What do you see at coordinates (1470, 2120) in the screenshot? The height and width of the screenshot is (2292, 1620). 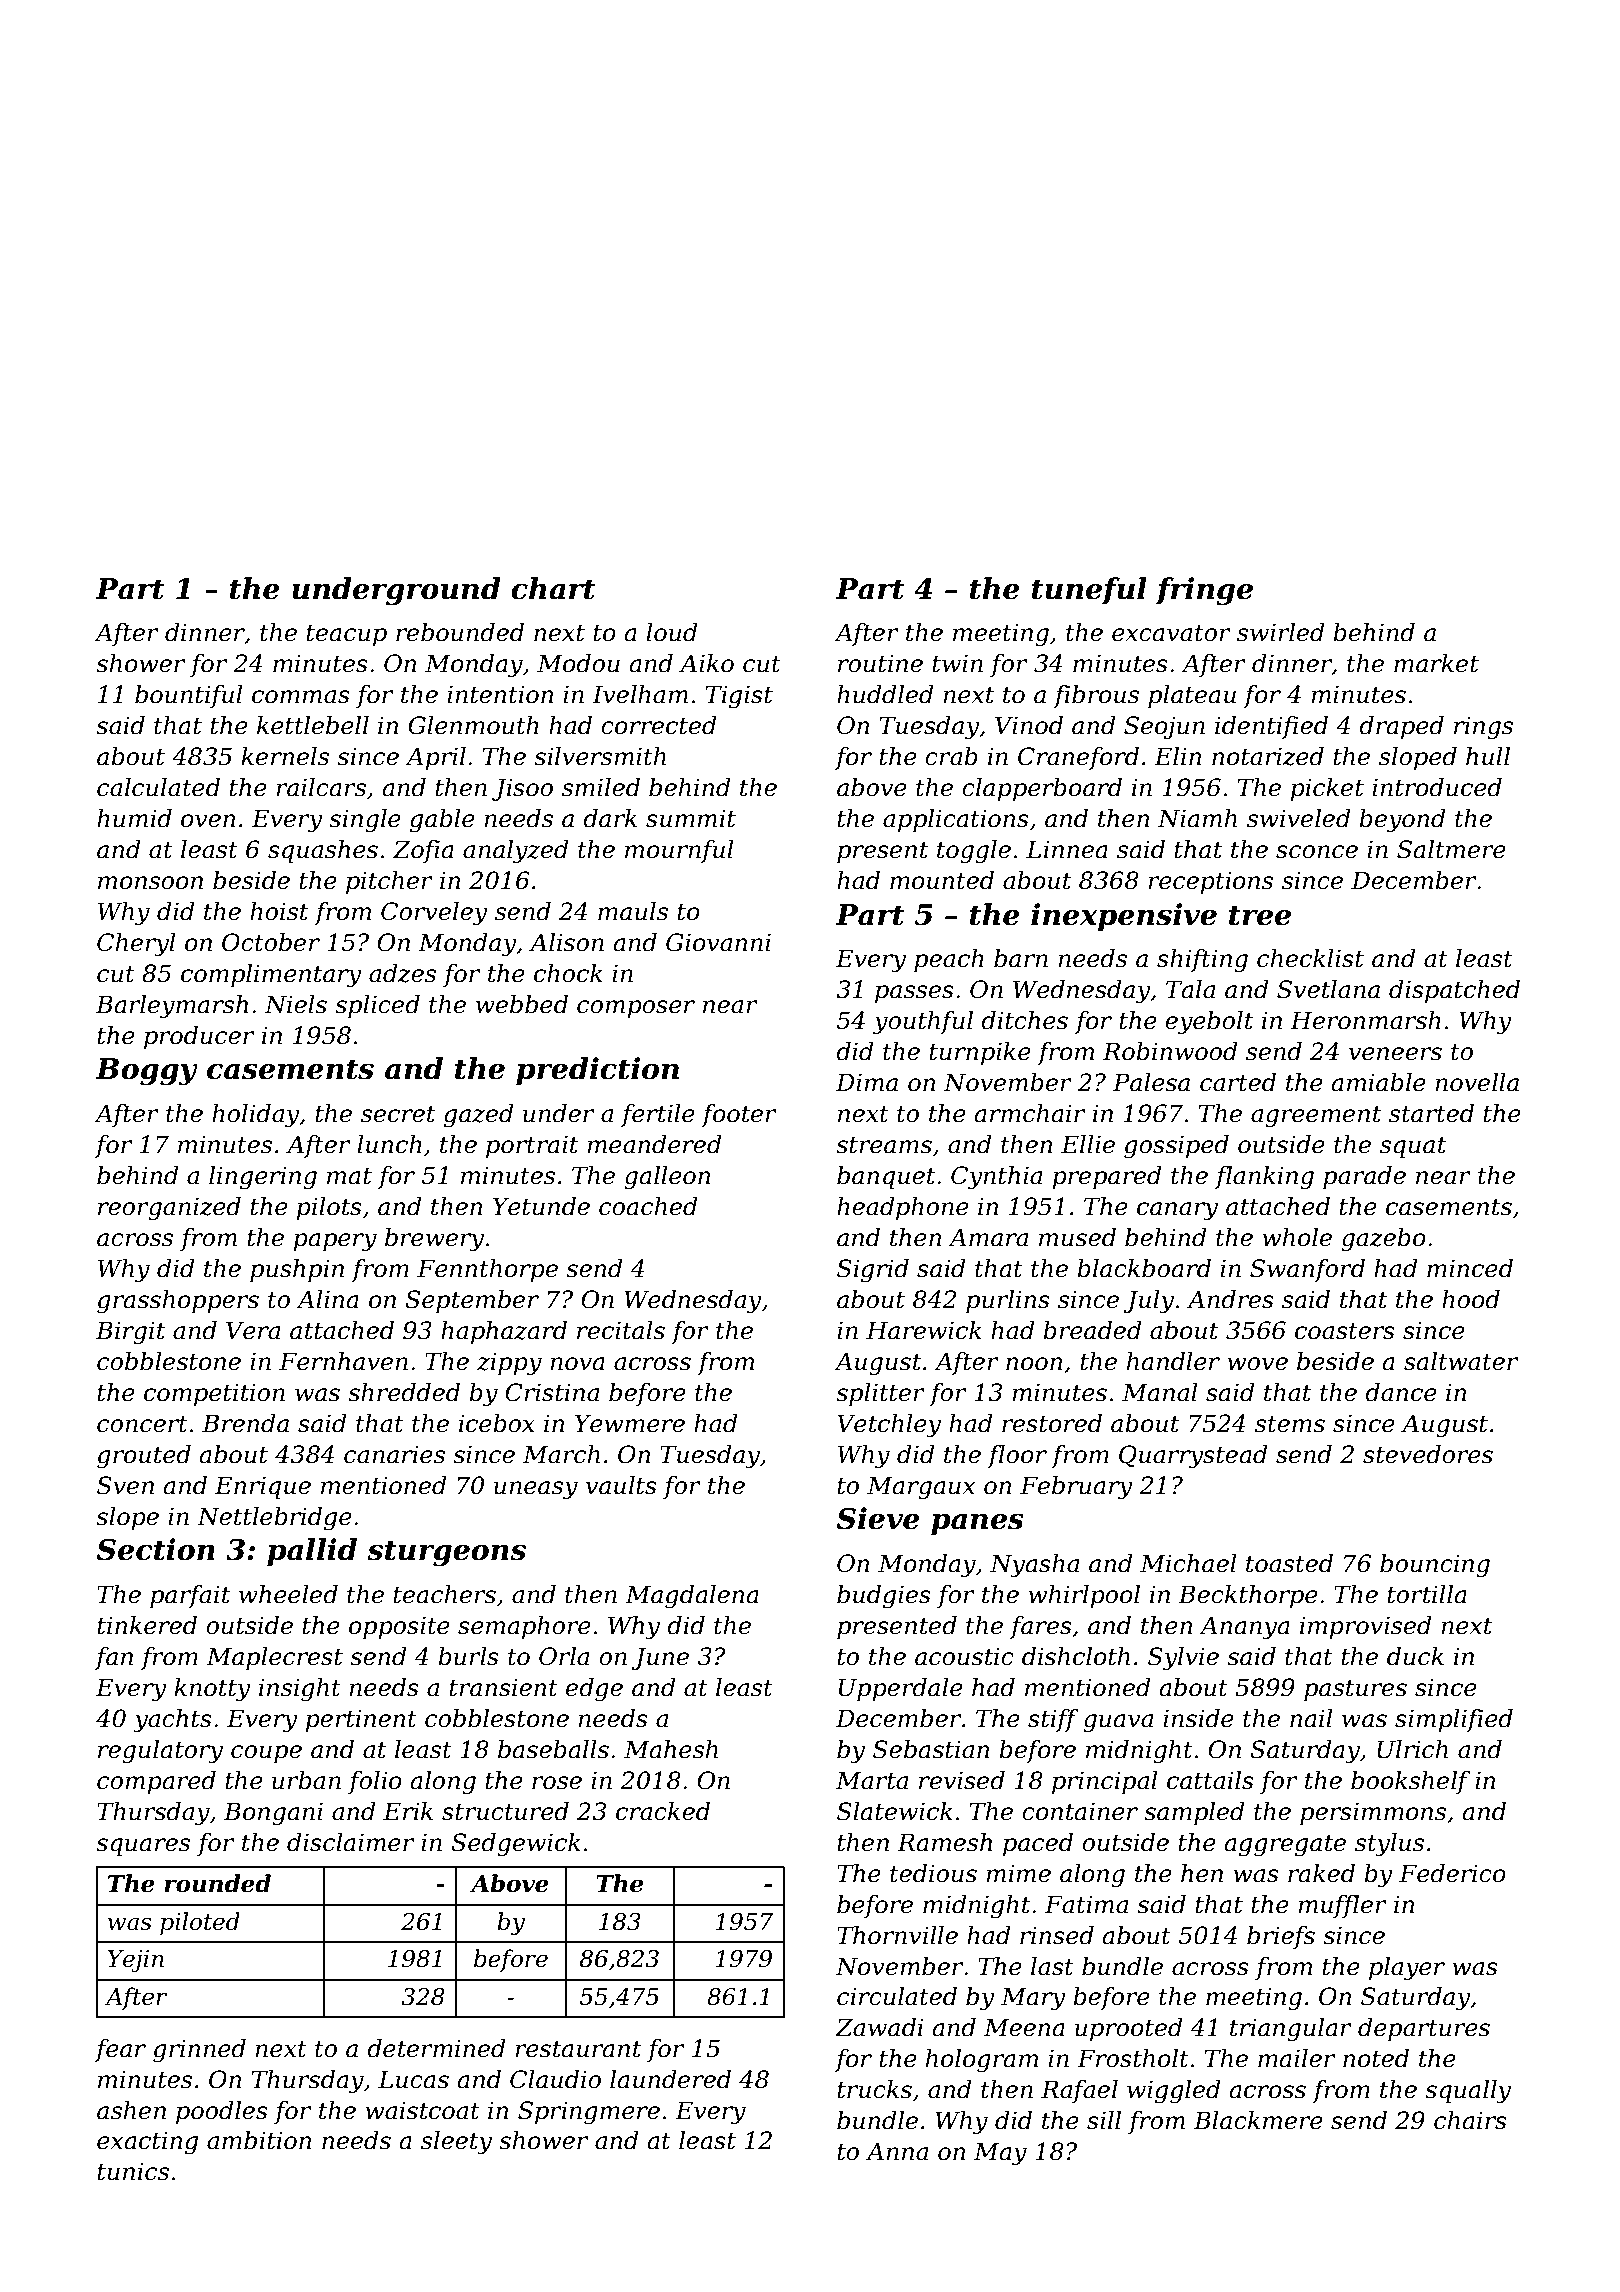 I see `chairs` at bounding box center [1470, 2120].
